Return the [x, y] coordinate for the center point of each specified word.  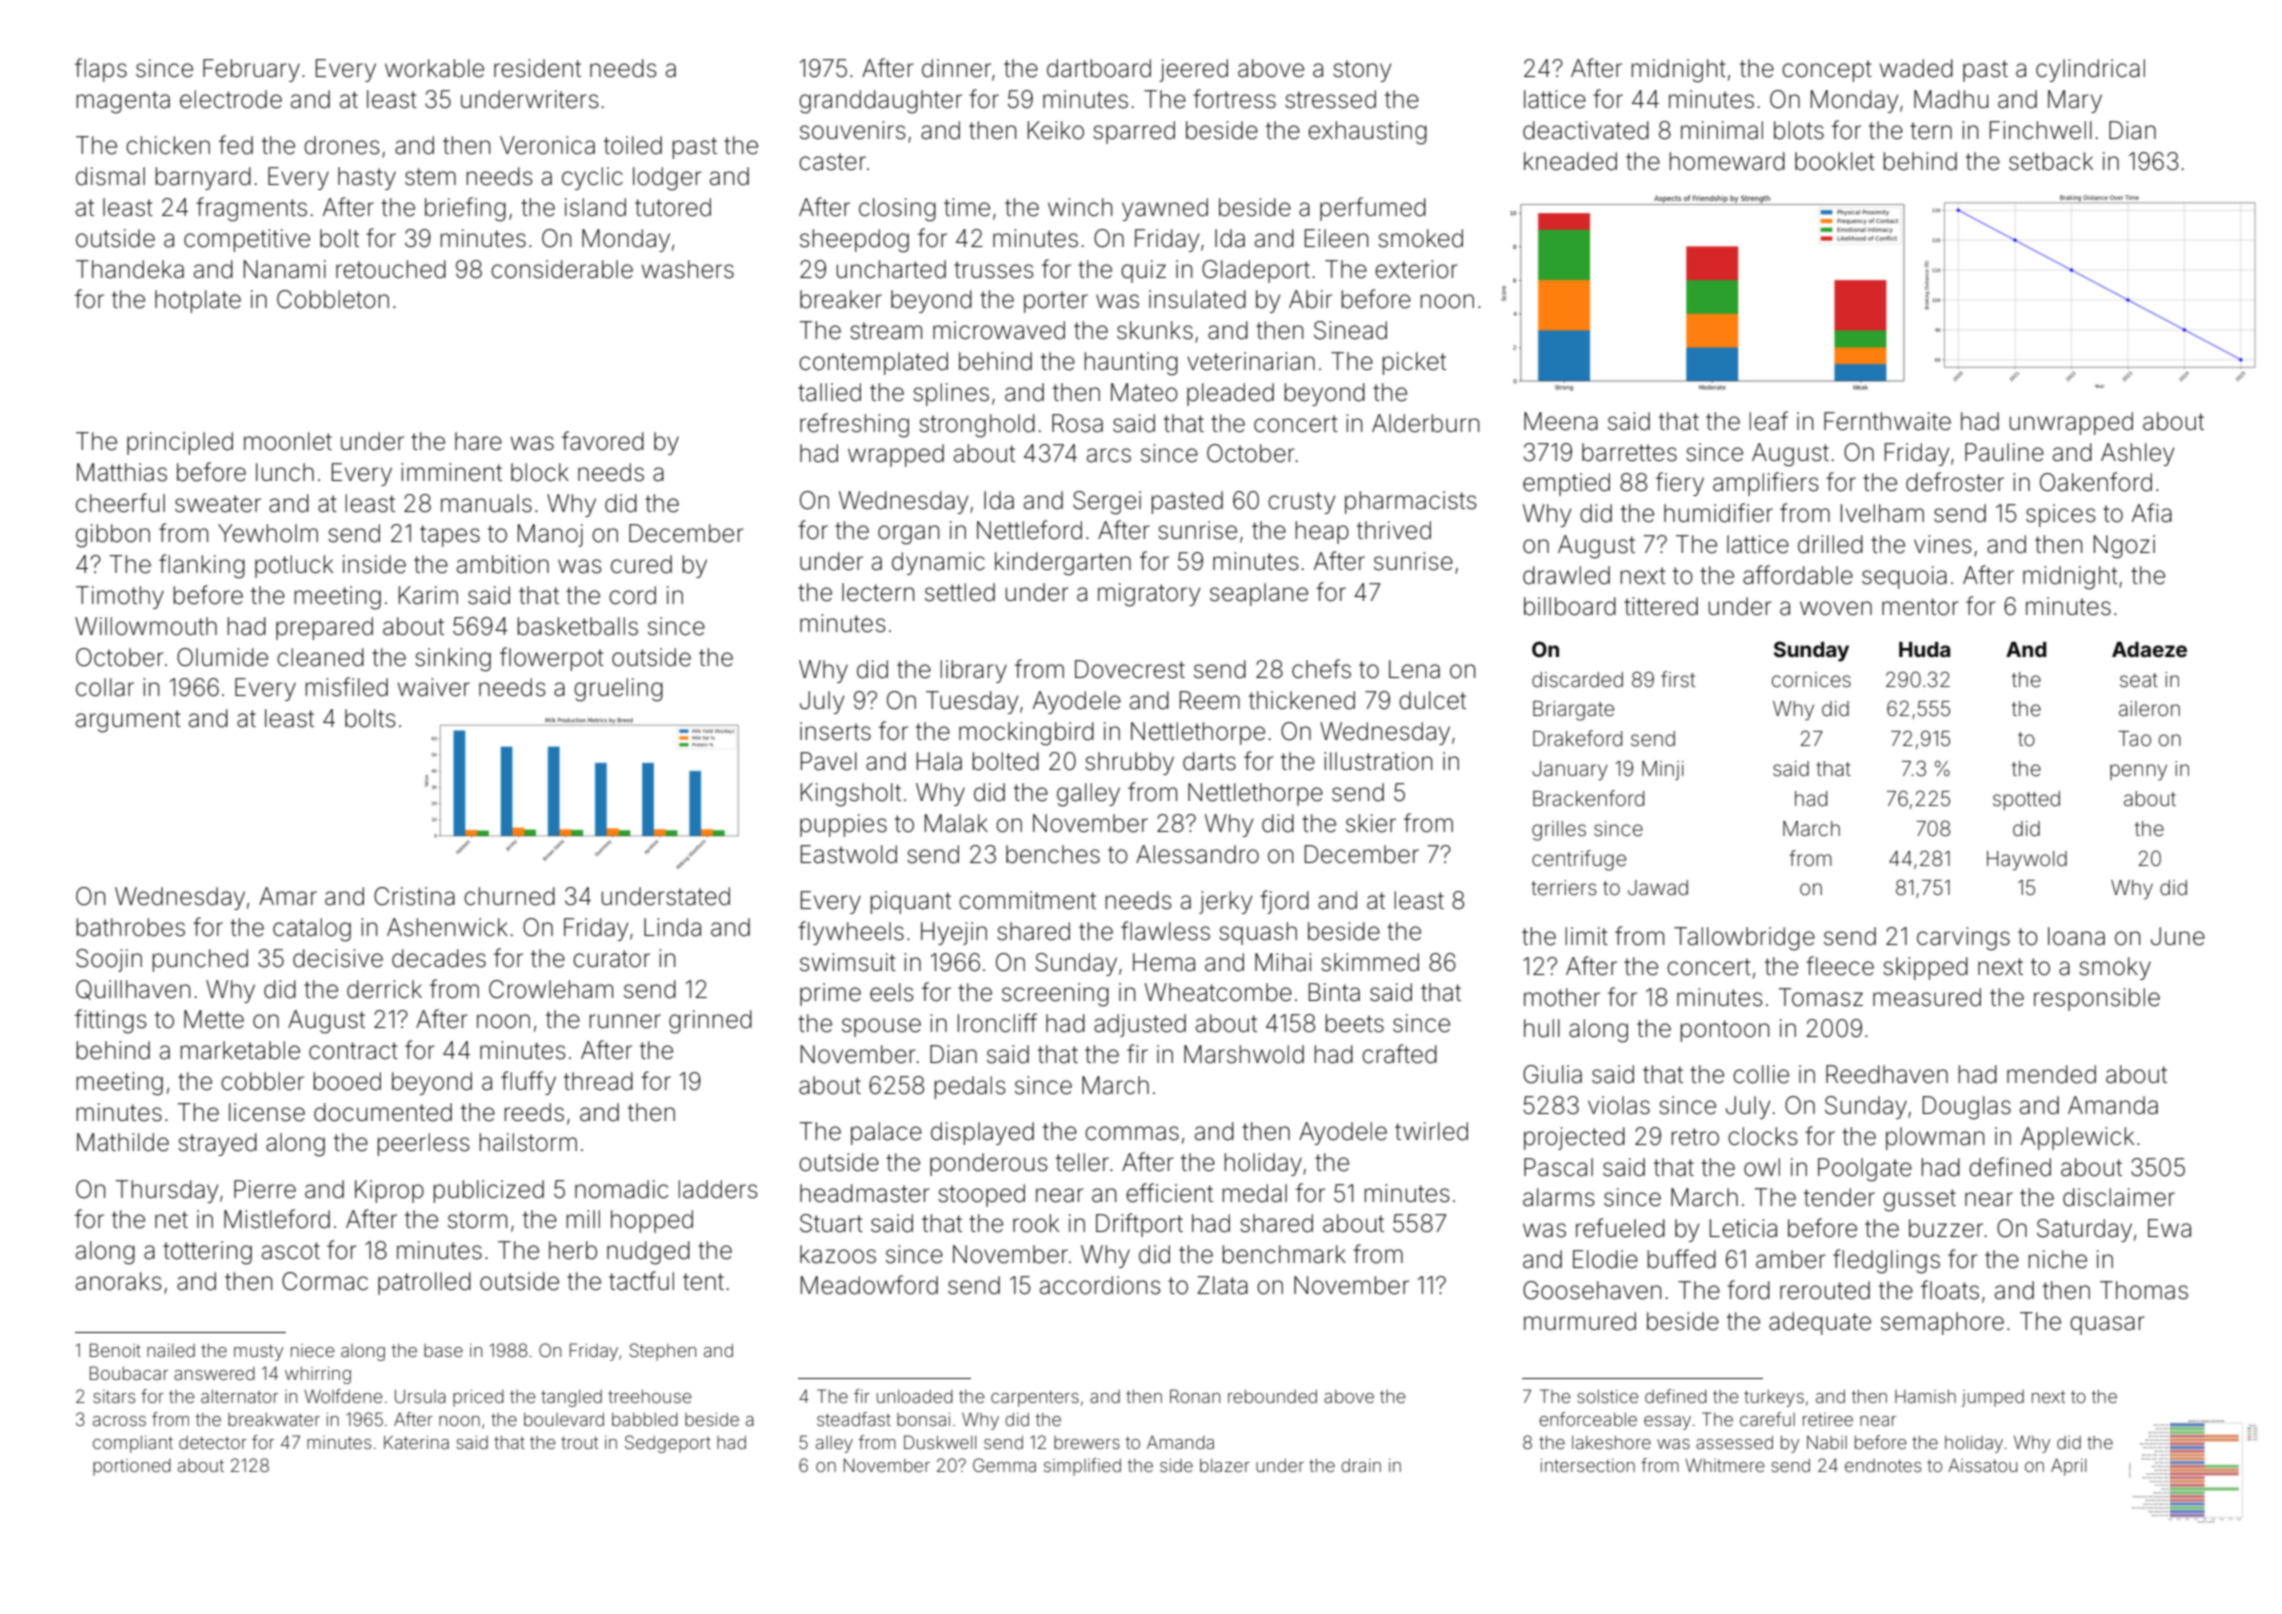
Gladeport [1256, 271]
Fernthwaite [1887, 421]
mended [2051, 1074]
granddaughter [880, 102]
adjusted [1140, 1025]
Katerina [416, 1442]
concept [1827, 71]
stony [1362, 71]
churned [509, 896]
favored [603, 441]
